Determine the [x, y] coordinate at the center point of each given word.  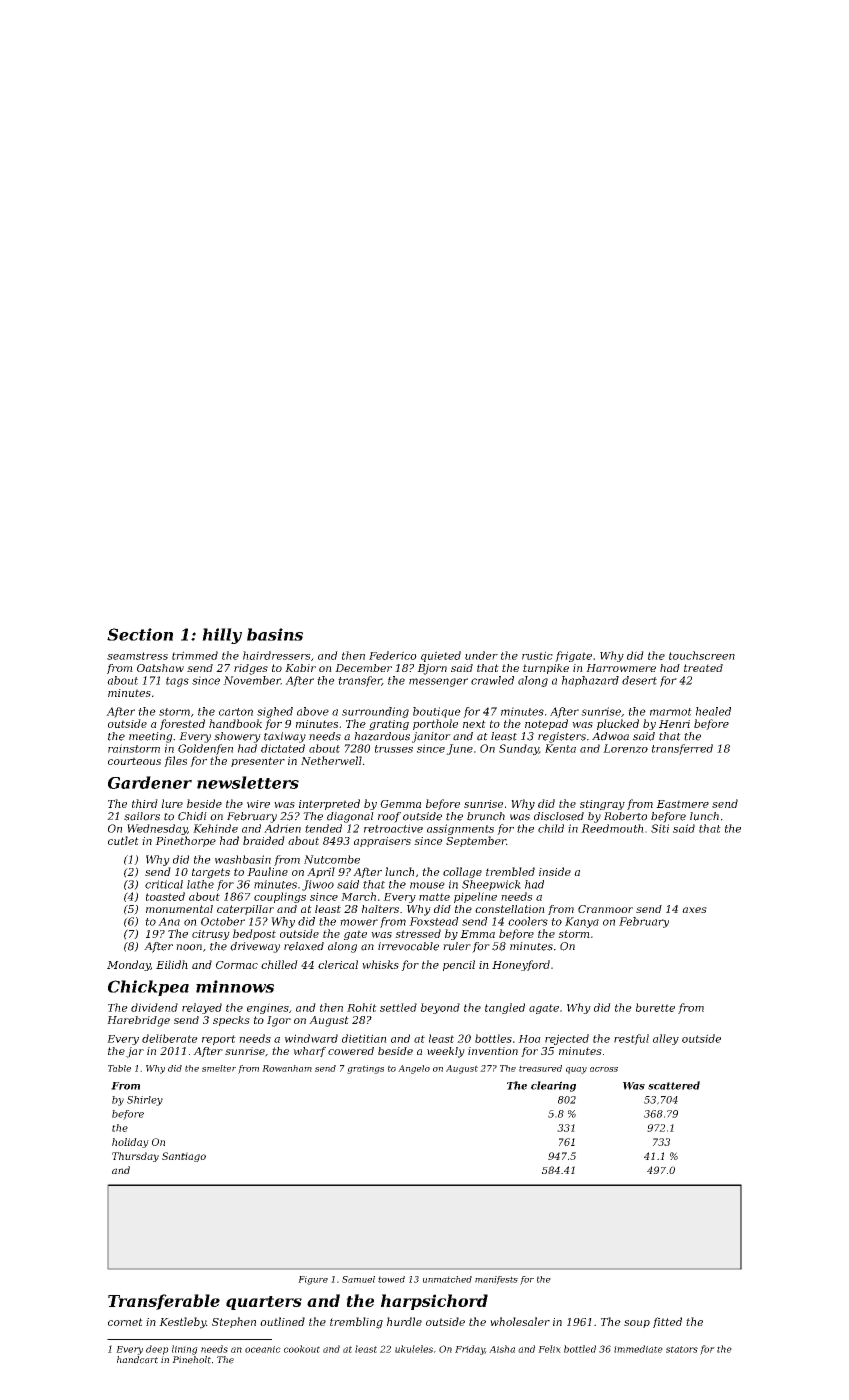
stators [682, 1349]
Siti [660, 828]
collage [462, 873]
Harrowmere [621, 668]
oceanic [263, 1349]
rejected [567, 1039]
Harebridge [138, 1021]
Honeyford [521, 965]
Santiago [184, 1157]
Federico [393, 655]
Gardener [150, 782]
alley [666, 1039]
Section [140, 634]
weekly [446, 1052]
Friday [470, 1350]
